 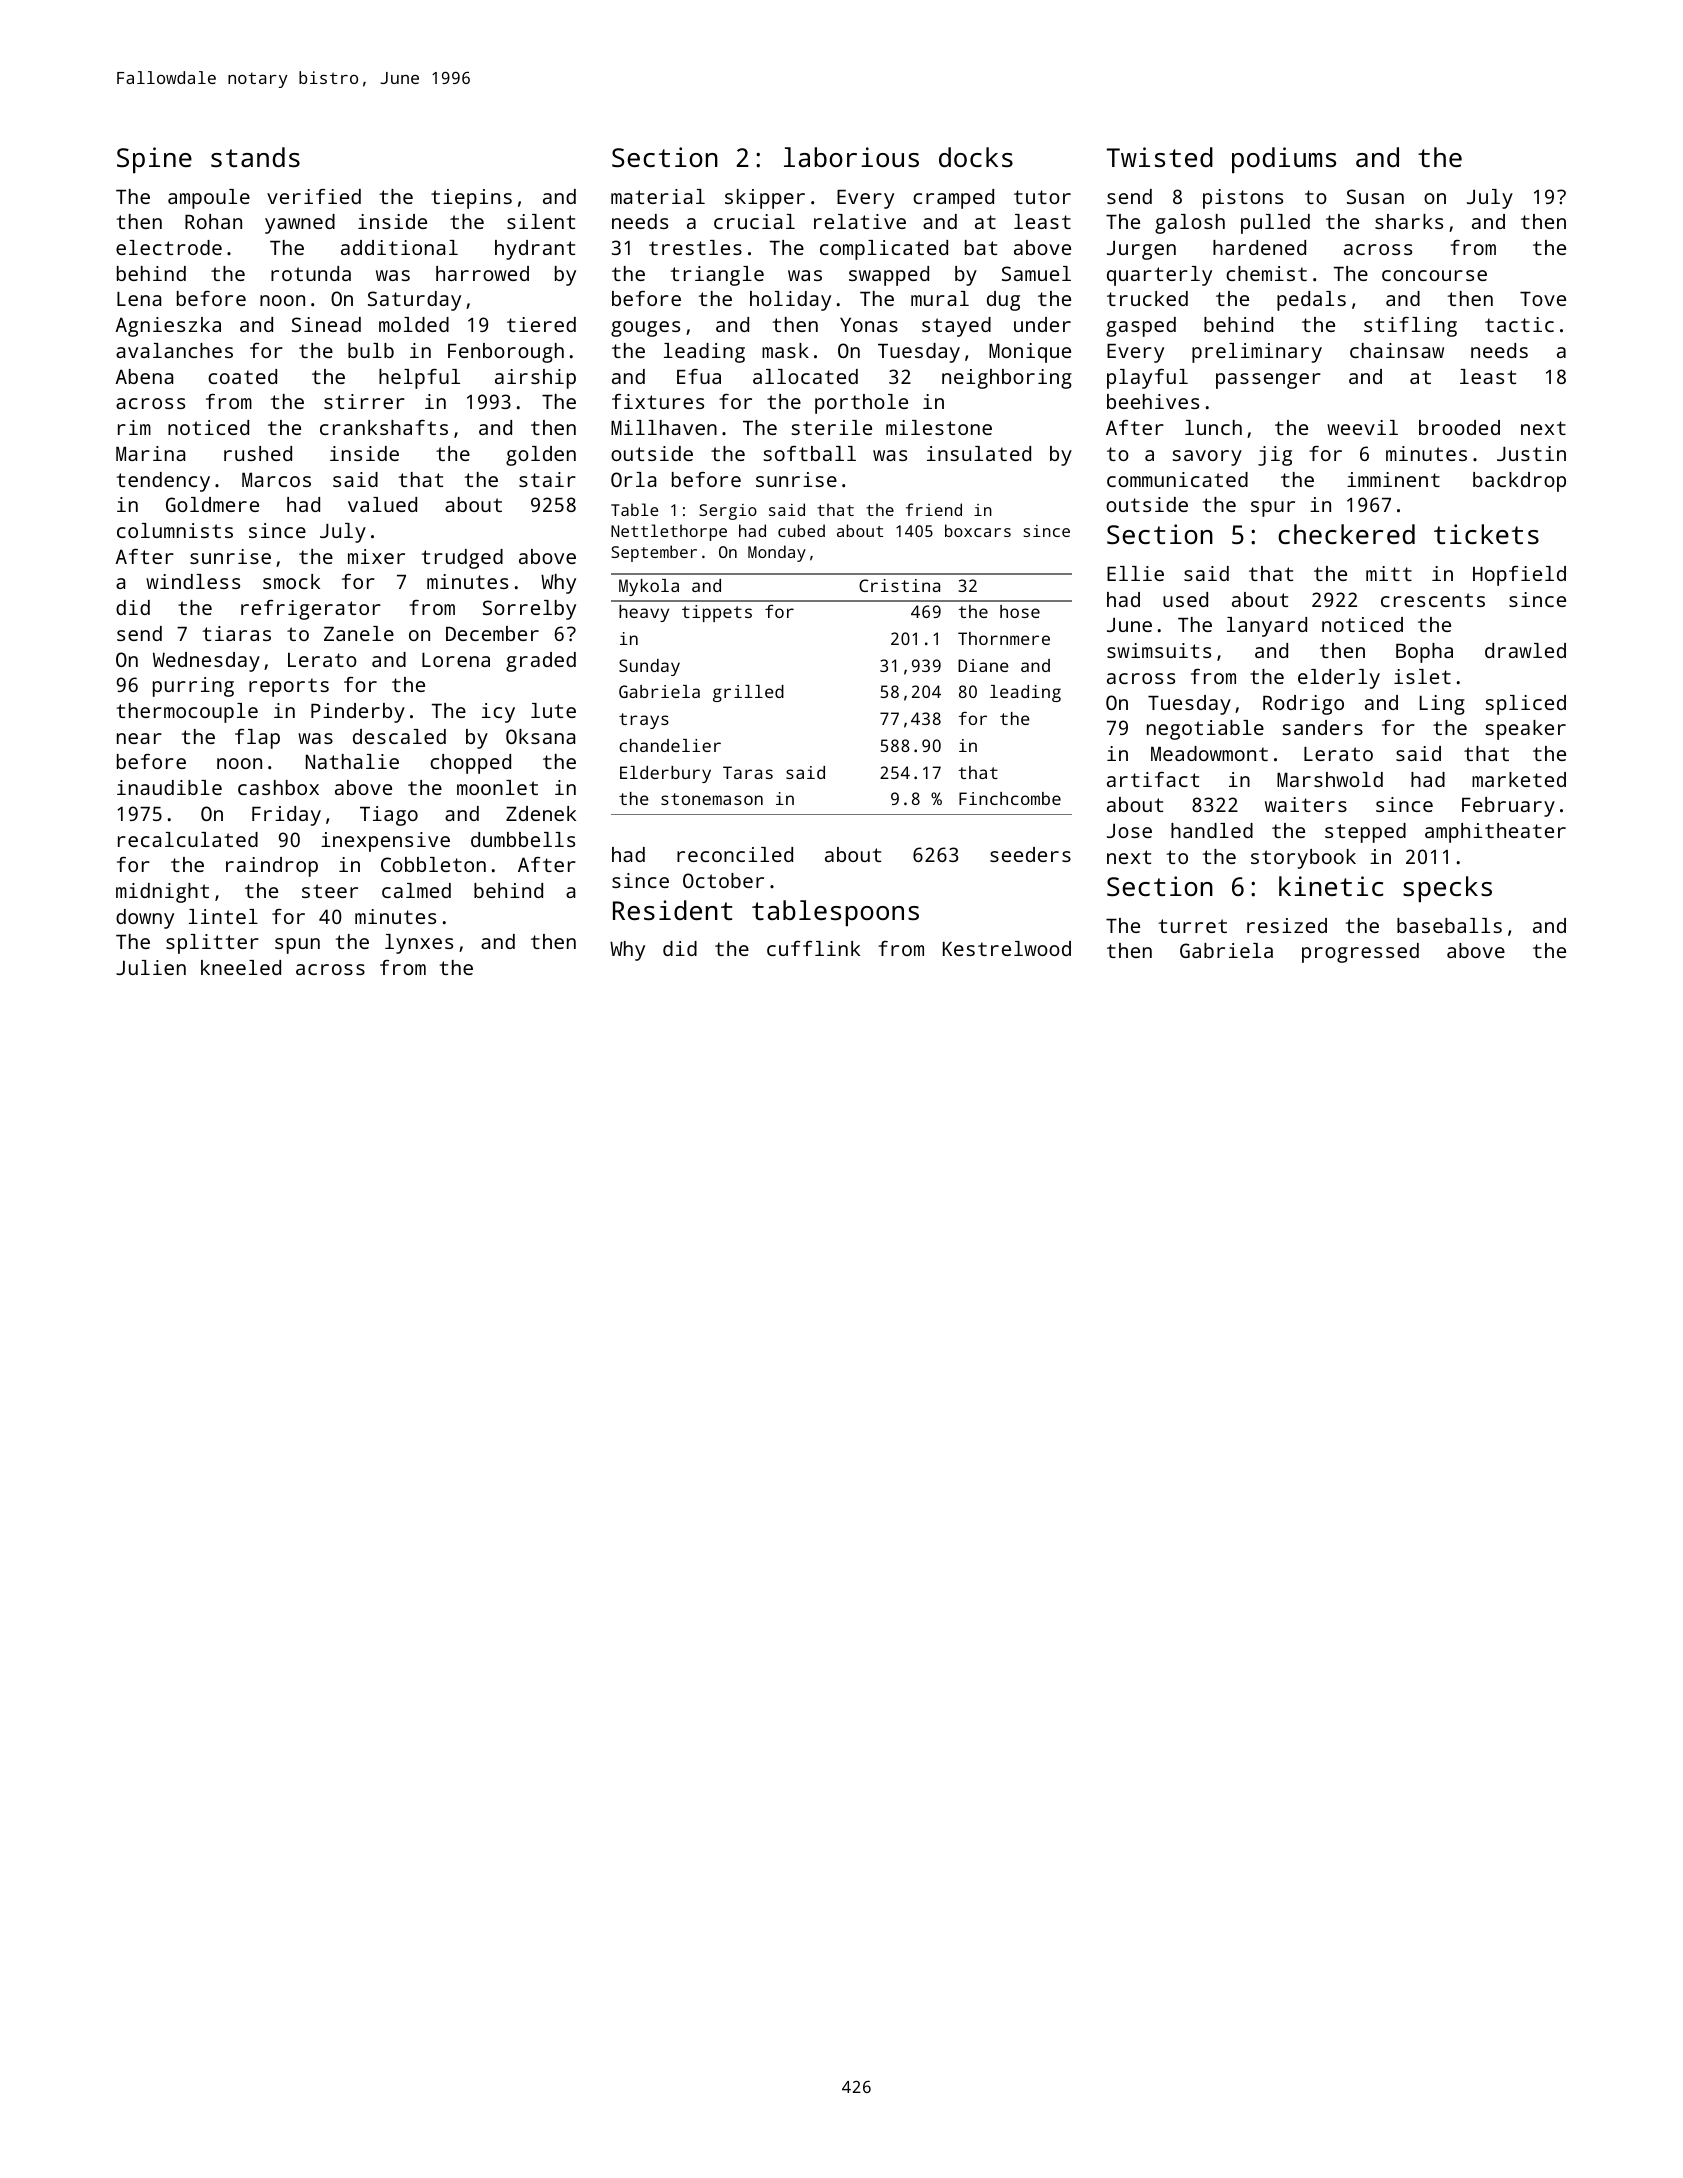 I want to click on near, so click(x=139, y=738).
